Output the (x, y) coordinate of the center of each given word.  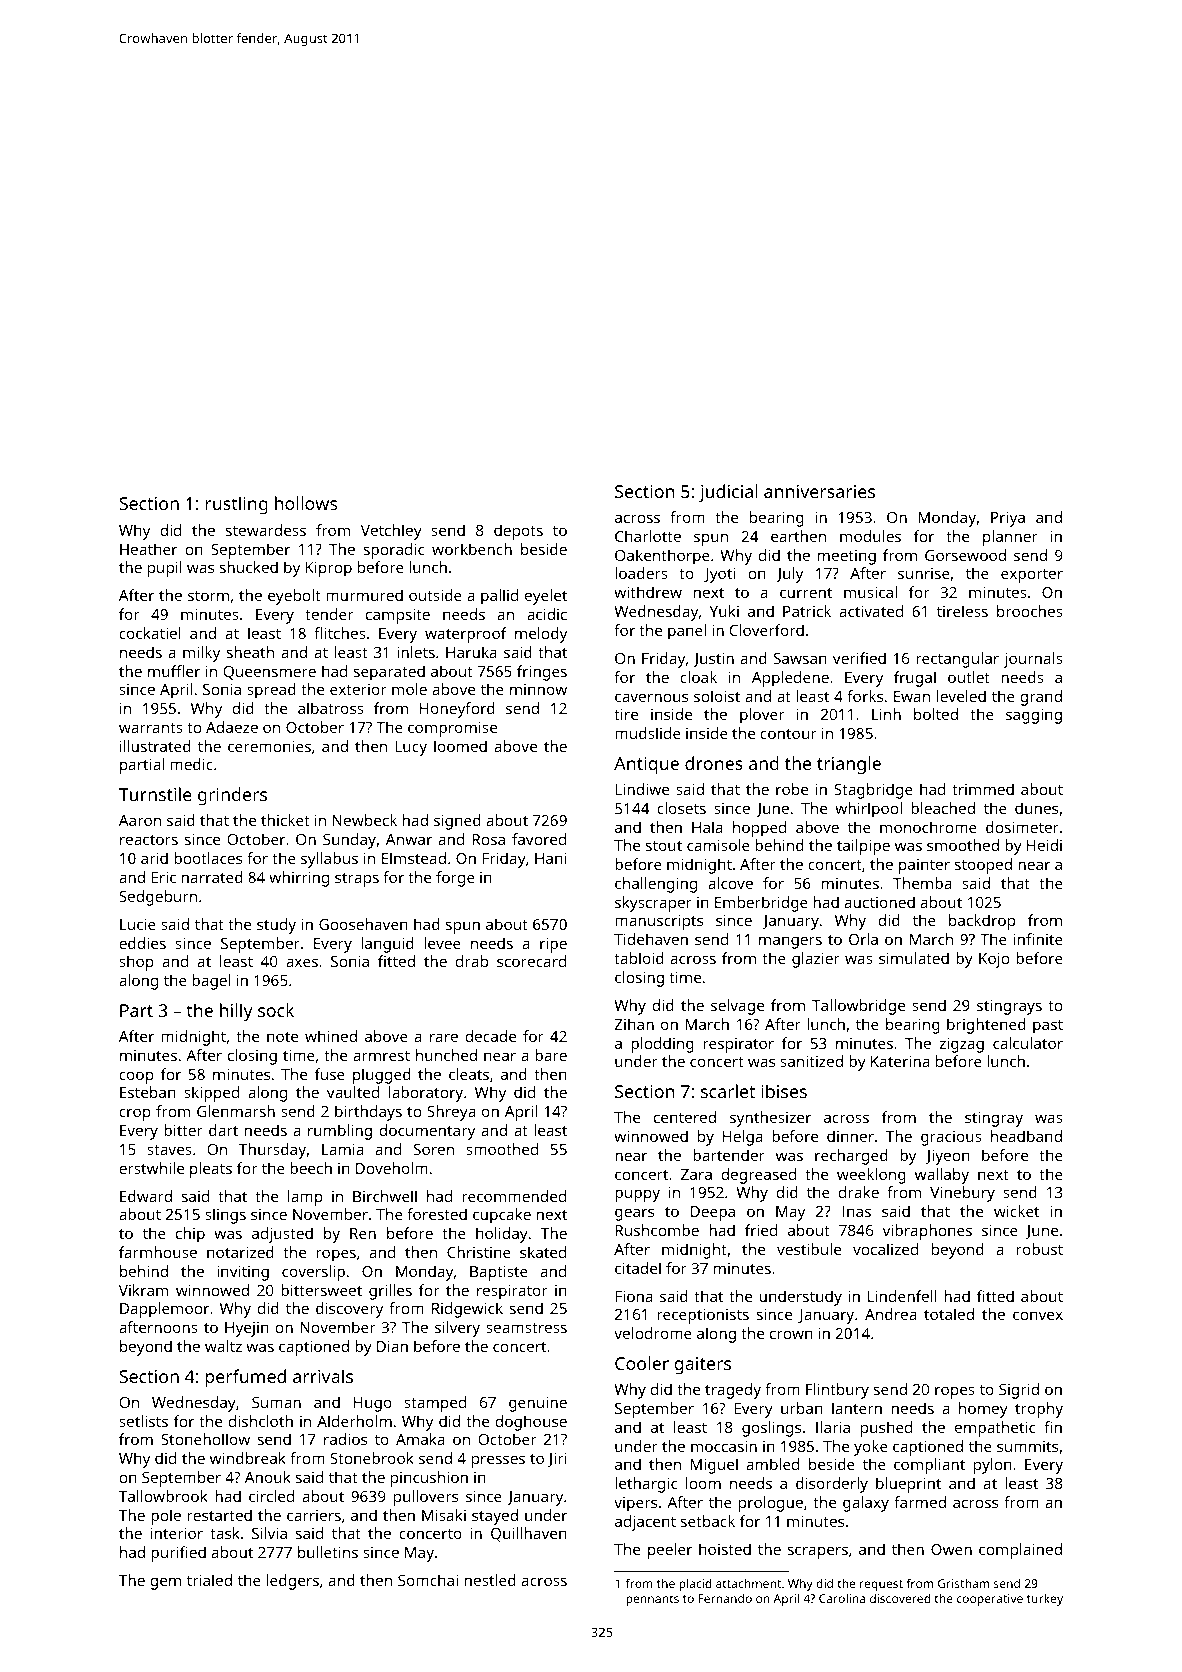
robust (1040, 1249)
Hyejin (247, 1329)
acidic (547, 614)
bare (551, 1055)
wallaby (942, 1176)
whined (331, 1036)
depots (518, 532)
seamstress (526, 1328)
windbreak (248, 1458)
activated (871, 611)
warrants (151, 728)
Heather (148, 549)
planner (1010, 538)
